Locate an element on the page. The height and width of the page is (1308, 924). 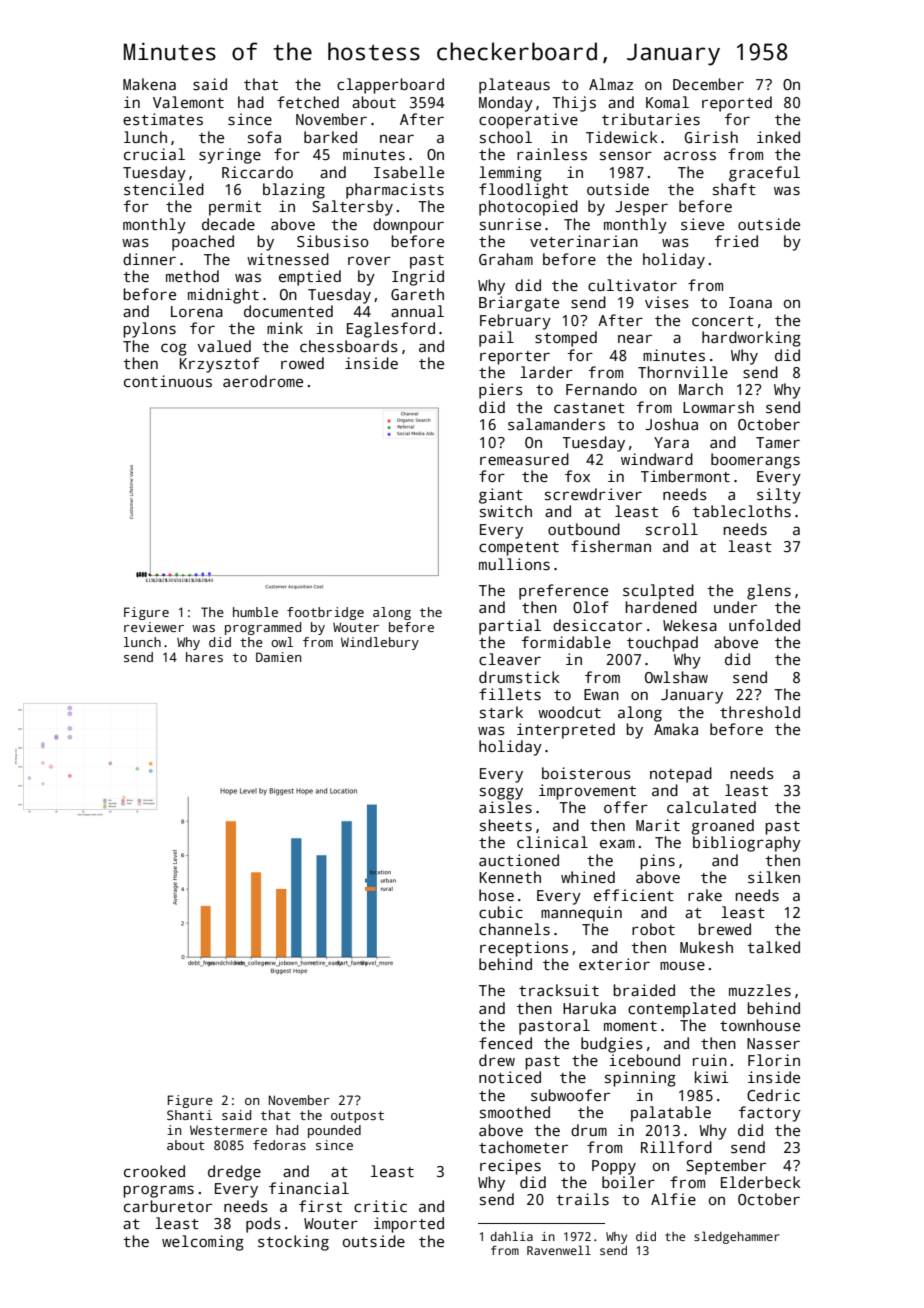
Windlebury is located at coordinates (380, 643).
